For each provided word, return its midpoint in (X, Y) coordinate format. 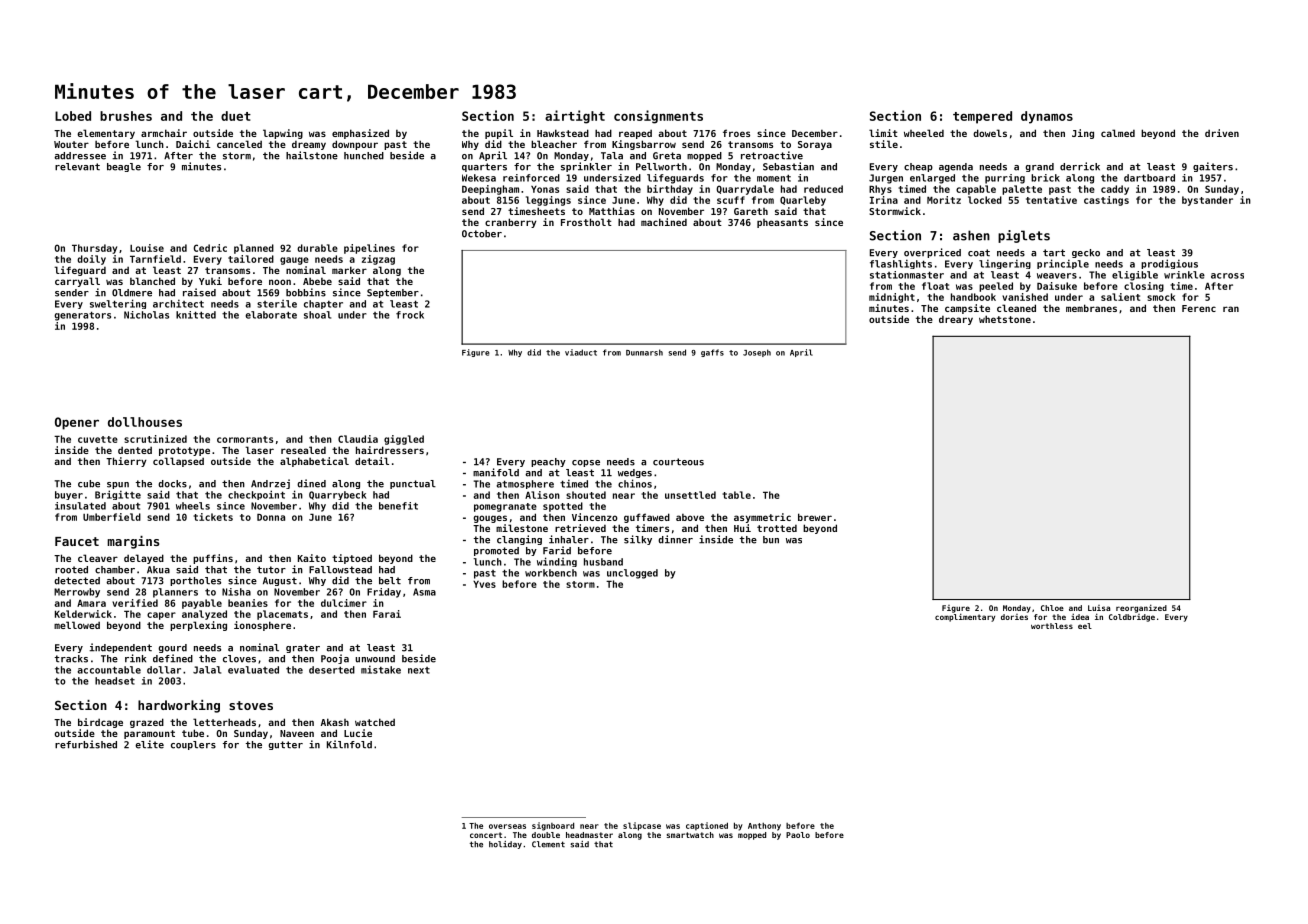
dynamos (1047, 117)
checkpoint (256, 495)
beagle (124, 167)
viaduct (581, 352)
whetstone (1005, 319)
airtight (575, 117)
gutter (285, 745)
